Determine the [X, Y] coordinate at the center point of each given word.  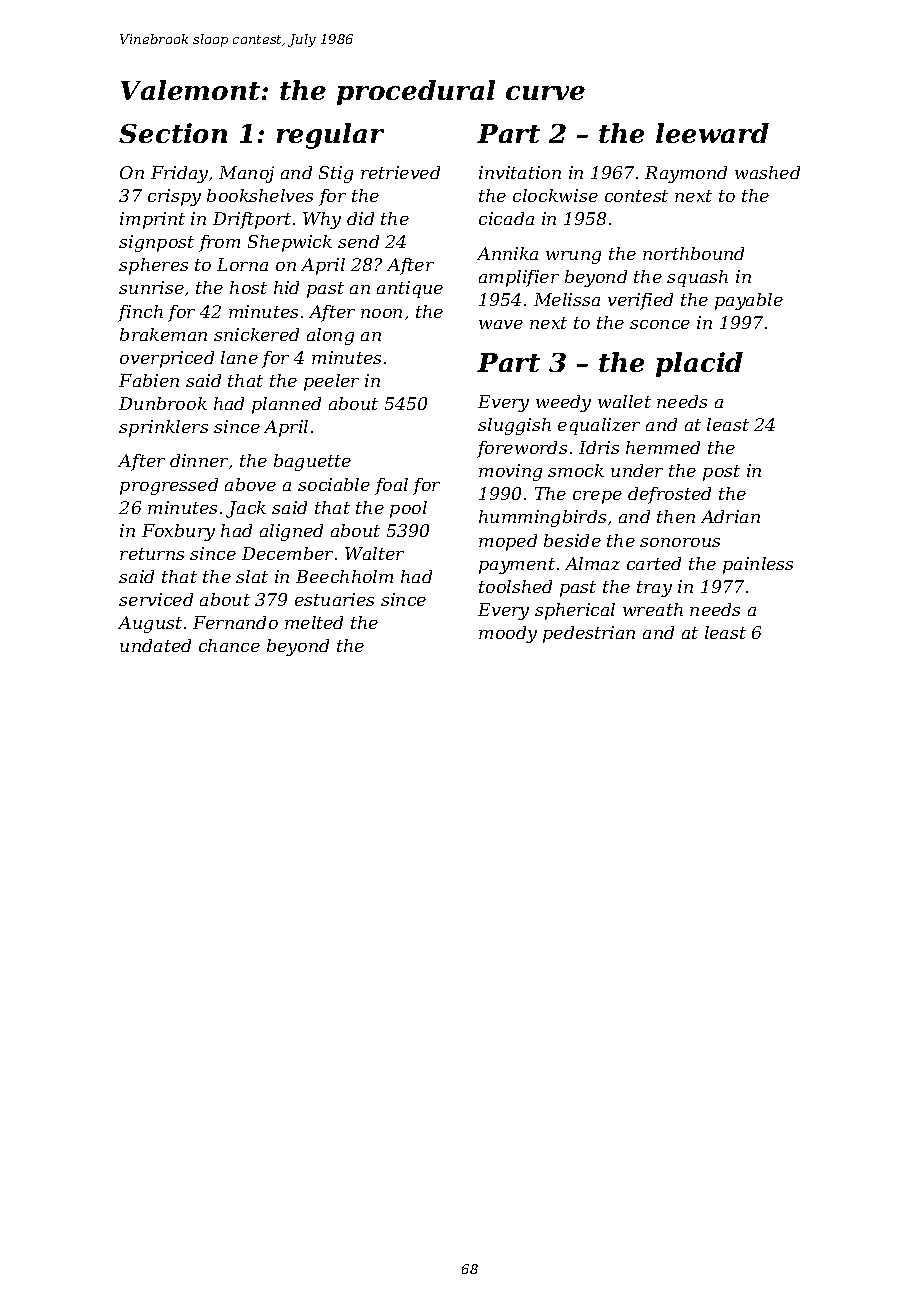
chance [229, 645]
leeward [712, 133]
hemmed [663, 447]
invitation [520, 172]
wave [501, 324]
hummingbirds [542, 518]
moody [508, 634]
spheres [153, 266]
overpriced [167, 359]
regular [330, 136]
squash [697, 278]
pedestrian [589, 634]
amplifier [519, 278]
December [287, 553]
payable [749, 301]
